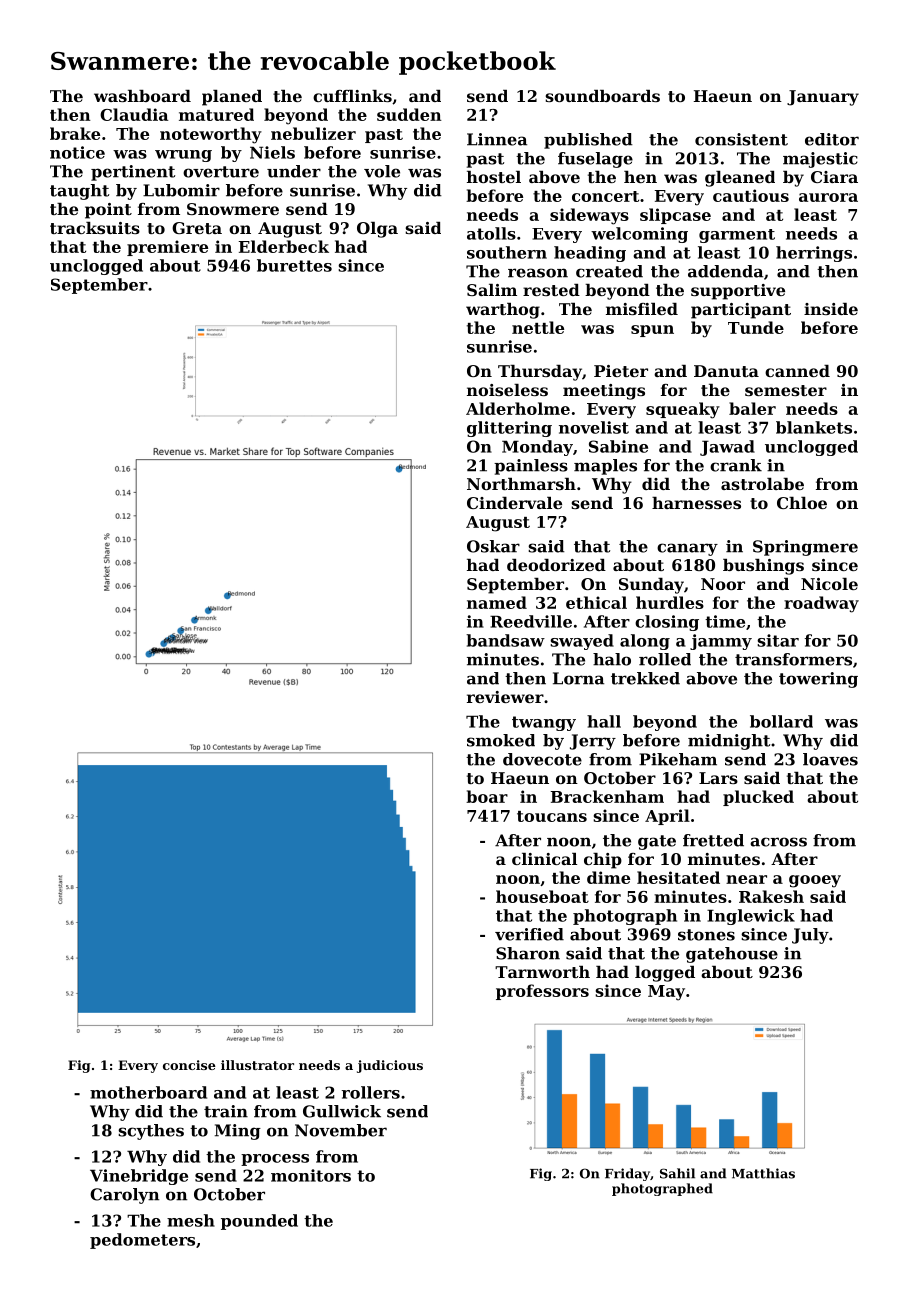 The image size is (908, 1316). What do you see at coordinates (604, 392) in the document?
I see `meetings` at bounding box center [604, 392].
